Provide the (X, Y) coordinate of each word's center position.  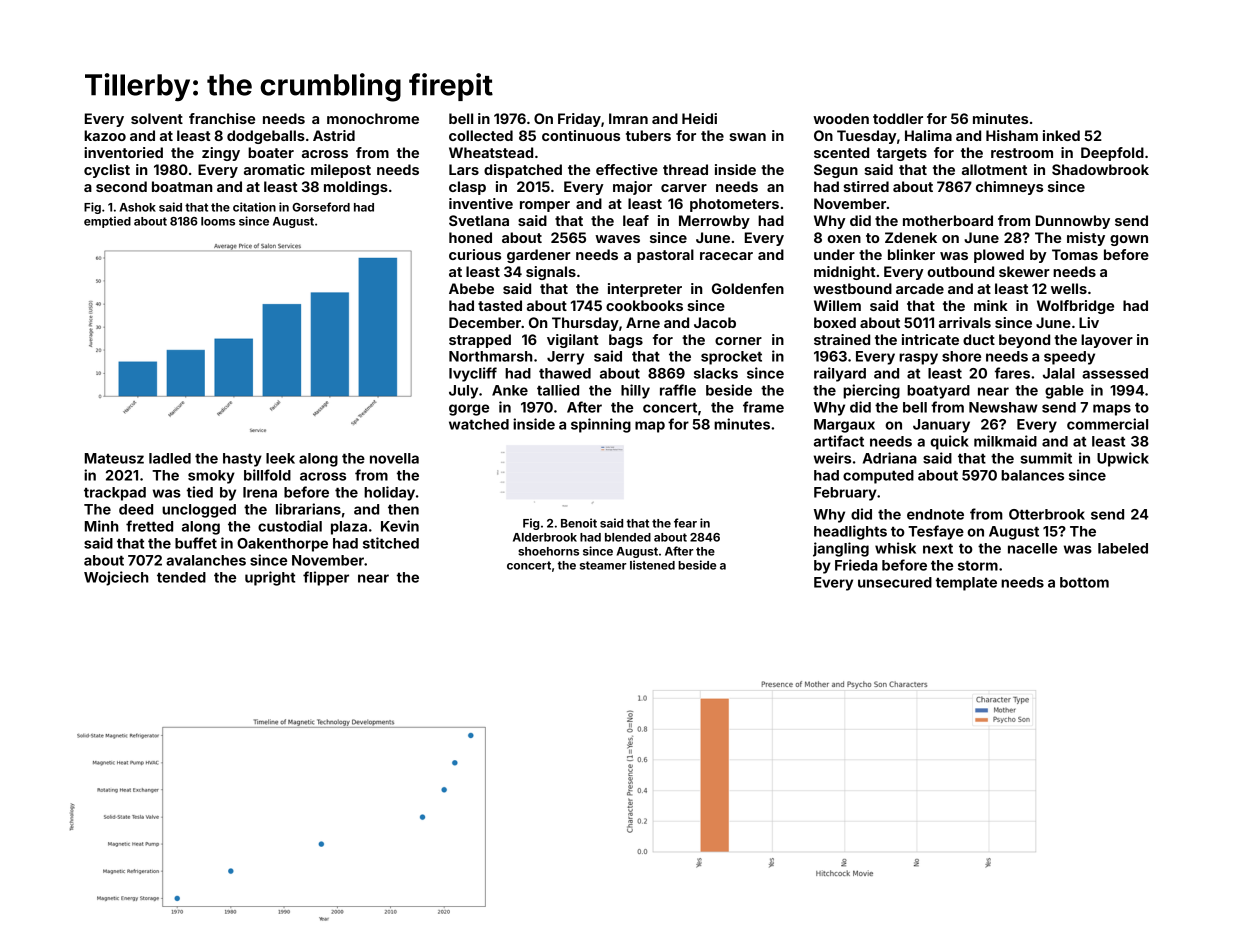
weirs (832, 458)
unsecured (895, 582)
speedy (1069, 358)
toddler (898, 118)
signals (551, 273)
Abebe (471, 288)
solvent (157, 118)
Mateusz (114, 458)
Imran (628, 118)
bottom (1084, 582)
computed (878, 477)
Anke (510, 390)
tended (181, 577)
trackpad (115, 494)
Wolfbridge (1075, 307)
